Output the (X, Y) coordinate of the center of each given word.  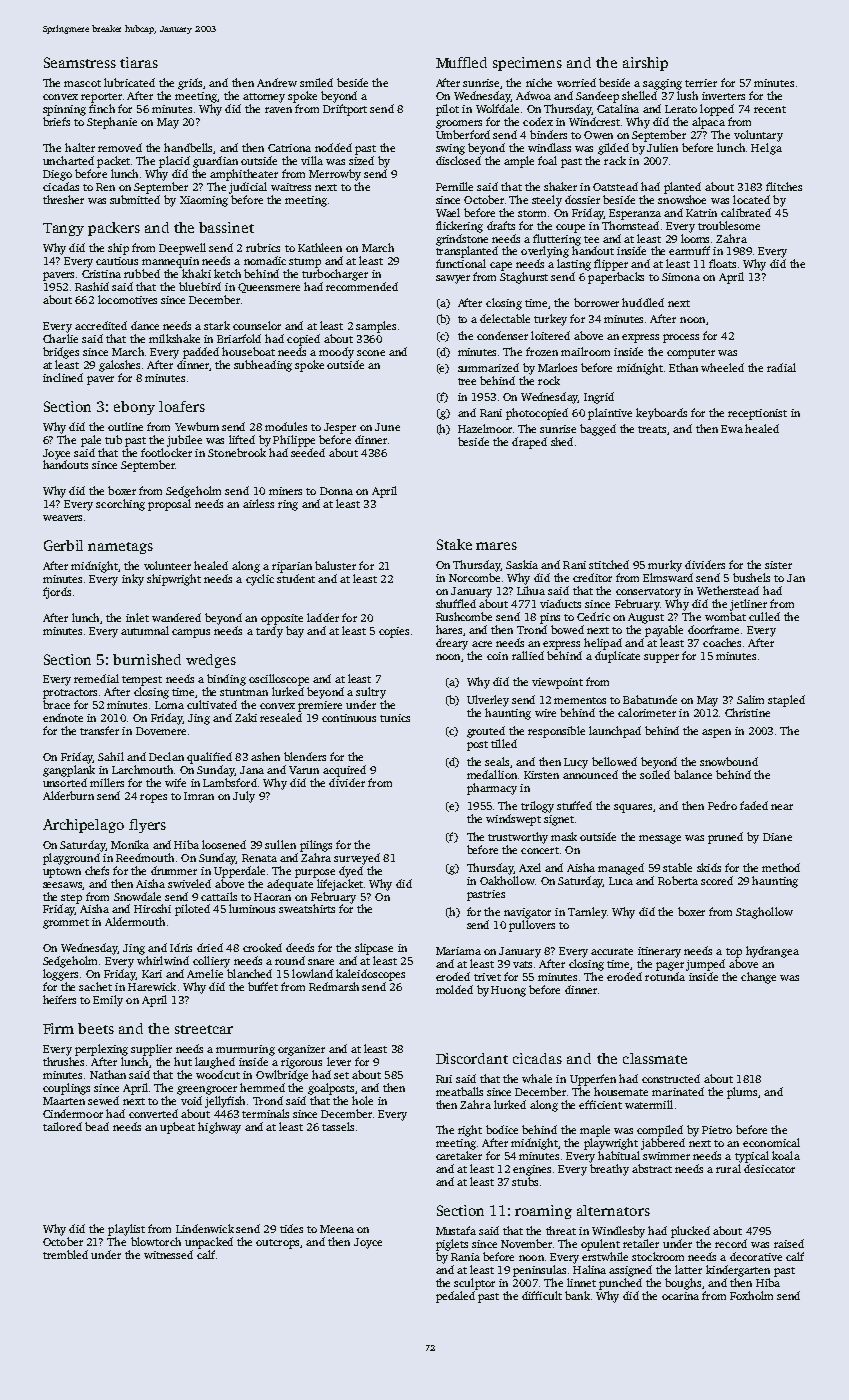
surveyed (357, 859)
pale (91, 441)
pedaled (455, 1297)
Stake (454, 544)
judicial (248, 188)
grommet (66, 924)
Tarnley (587, 913)
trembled (65, 1254)
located (751, 199)
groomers (459, 124)
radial (781, 367)
